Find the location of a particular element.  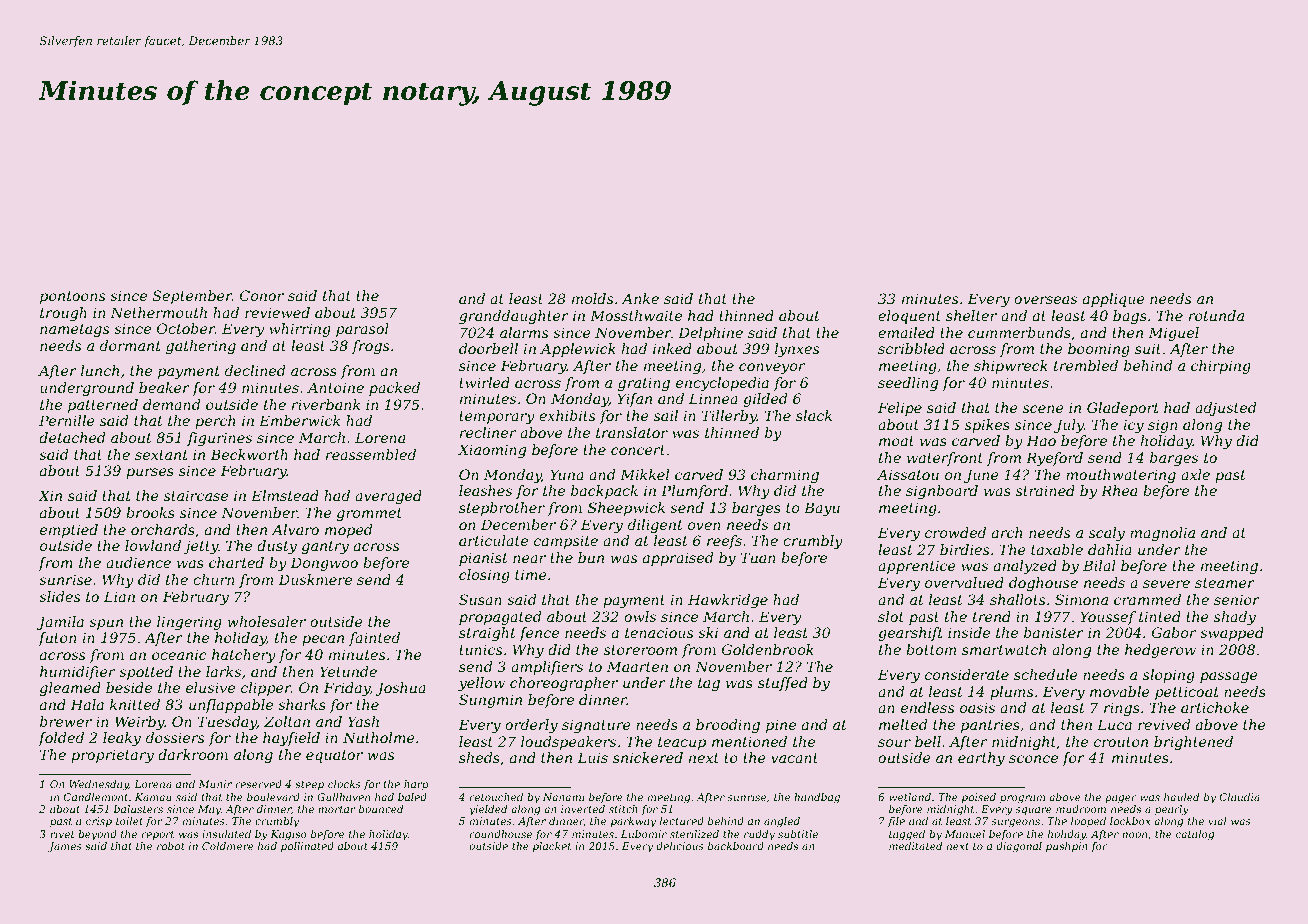

Tuesday is located at coordinates (227, 723).
